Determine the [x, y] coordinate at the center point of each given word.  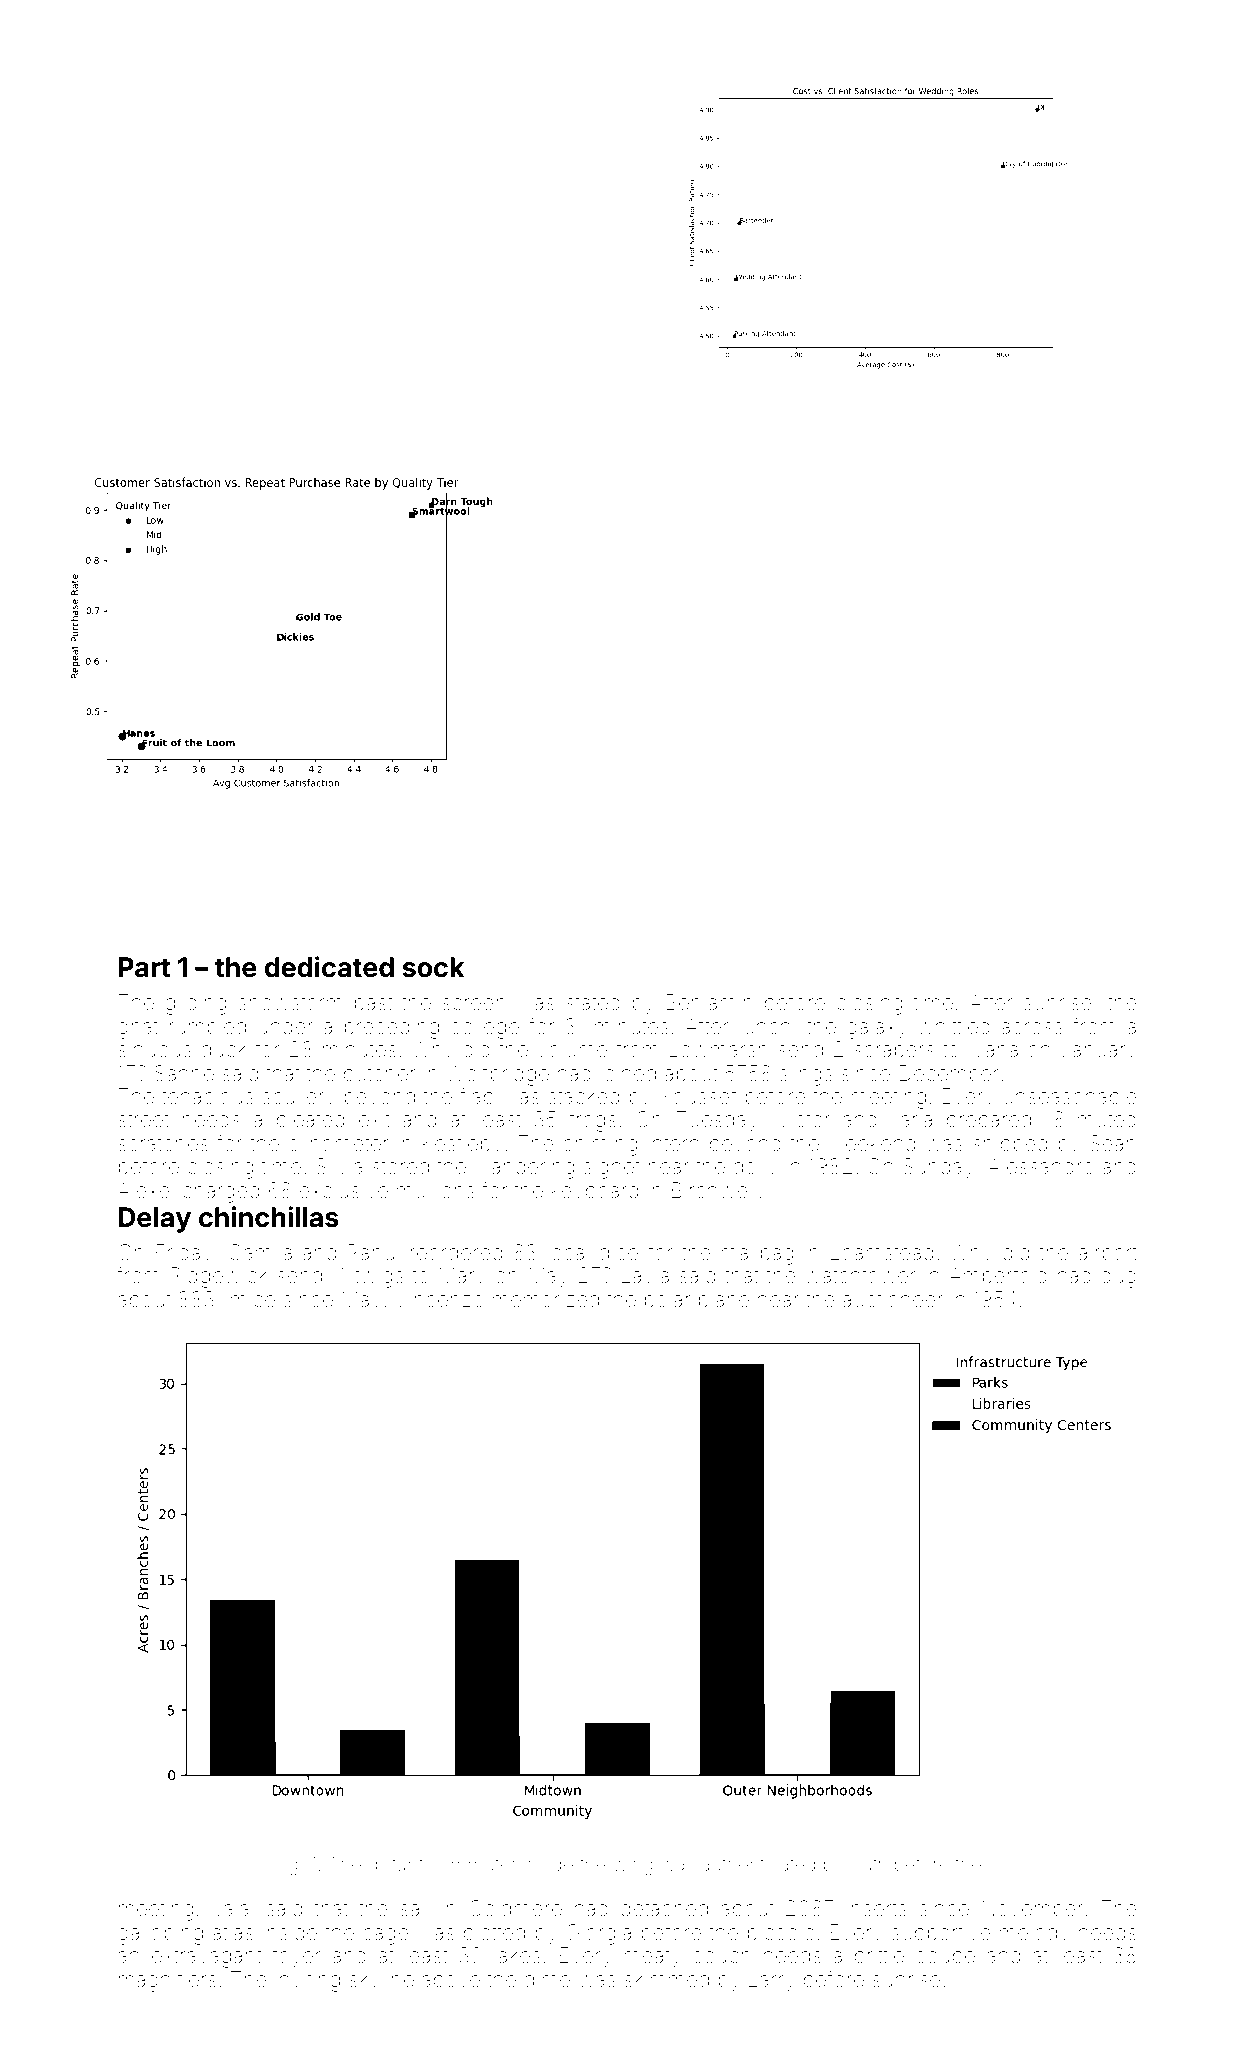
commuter [473, 1864]
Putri [868, 1864]
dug [1118, 1278]
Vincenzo [439, 1299]
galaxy [877, 1029]
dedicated [329, 967]
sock [433, 967]
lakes [517, 1956]
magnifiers [167, 1981]
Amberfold [998, 1274]
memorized [546, 1299]
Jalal [232, 1908]
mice [253, 1300]
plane [724, 1301]
